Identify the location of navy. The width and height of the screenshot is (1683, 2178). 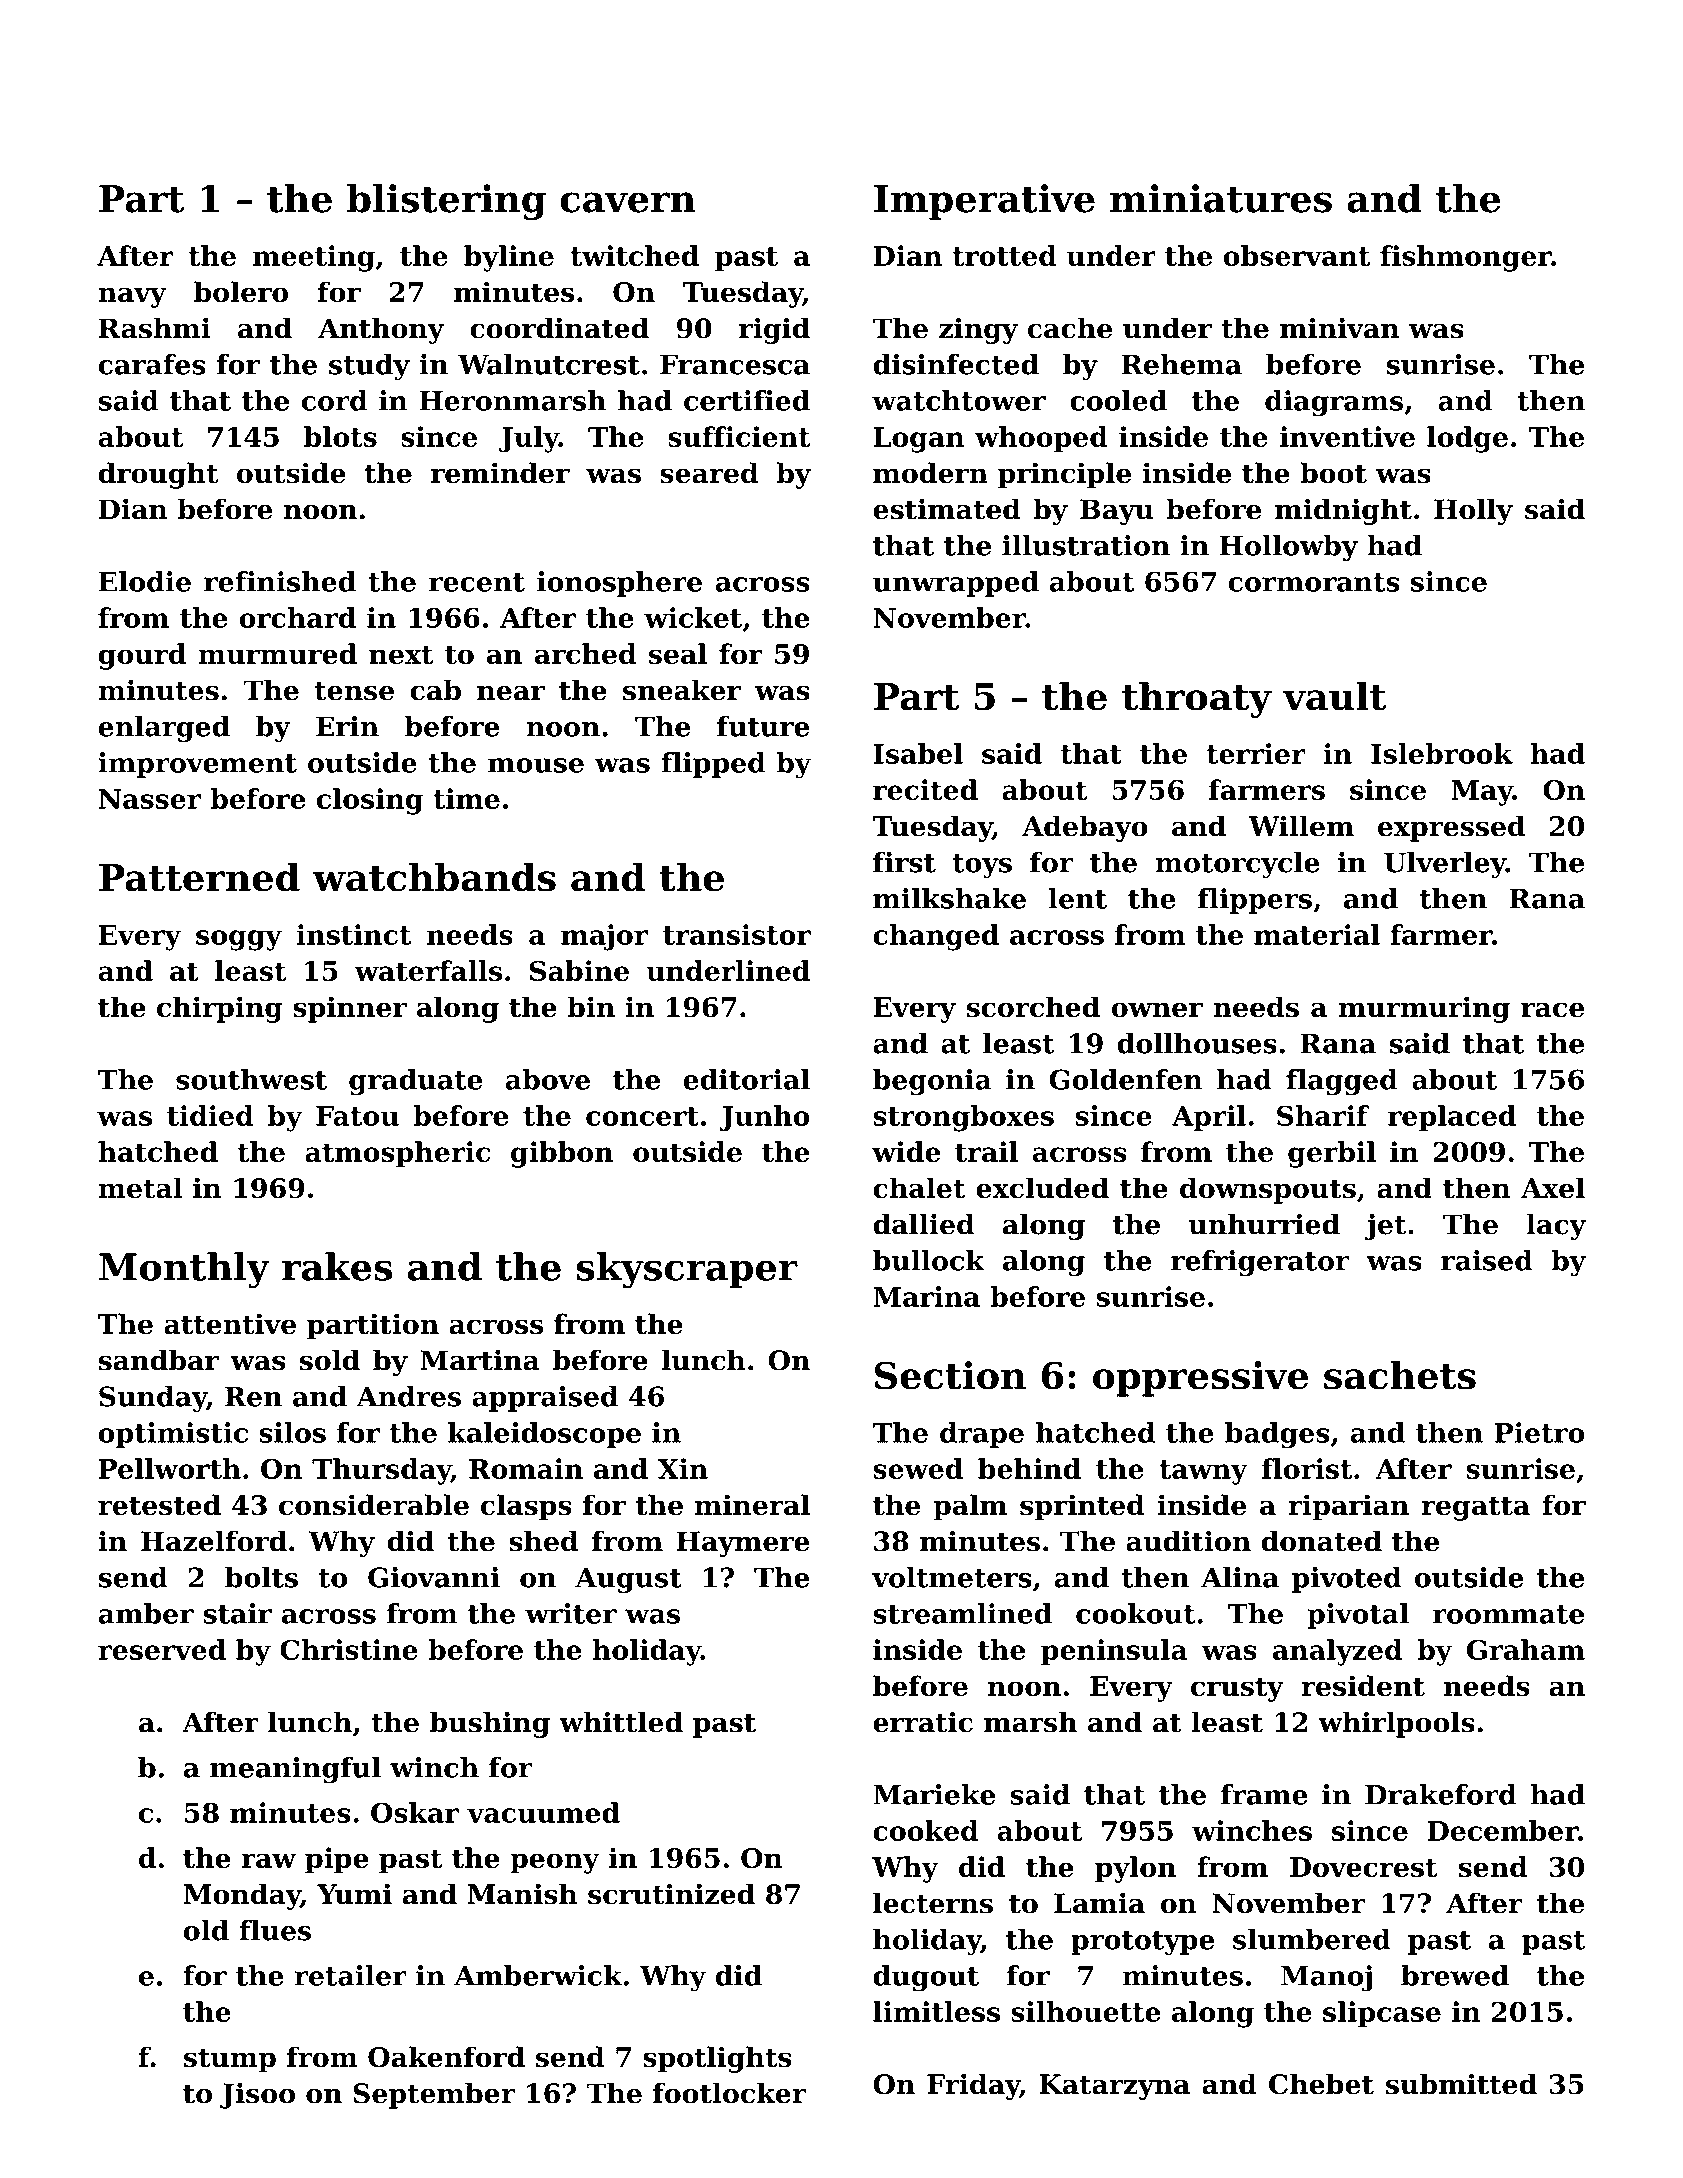
(132, 297).
